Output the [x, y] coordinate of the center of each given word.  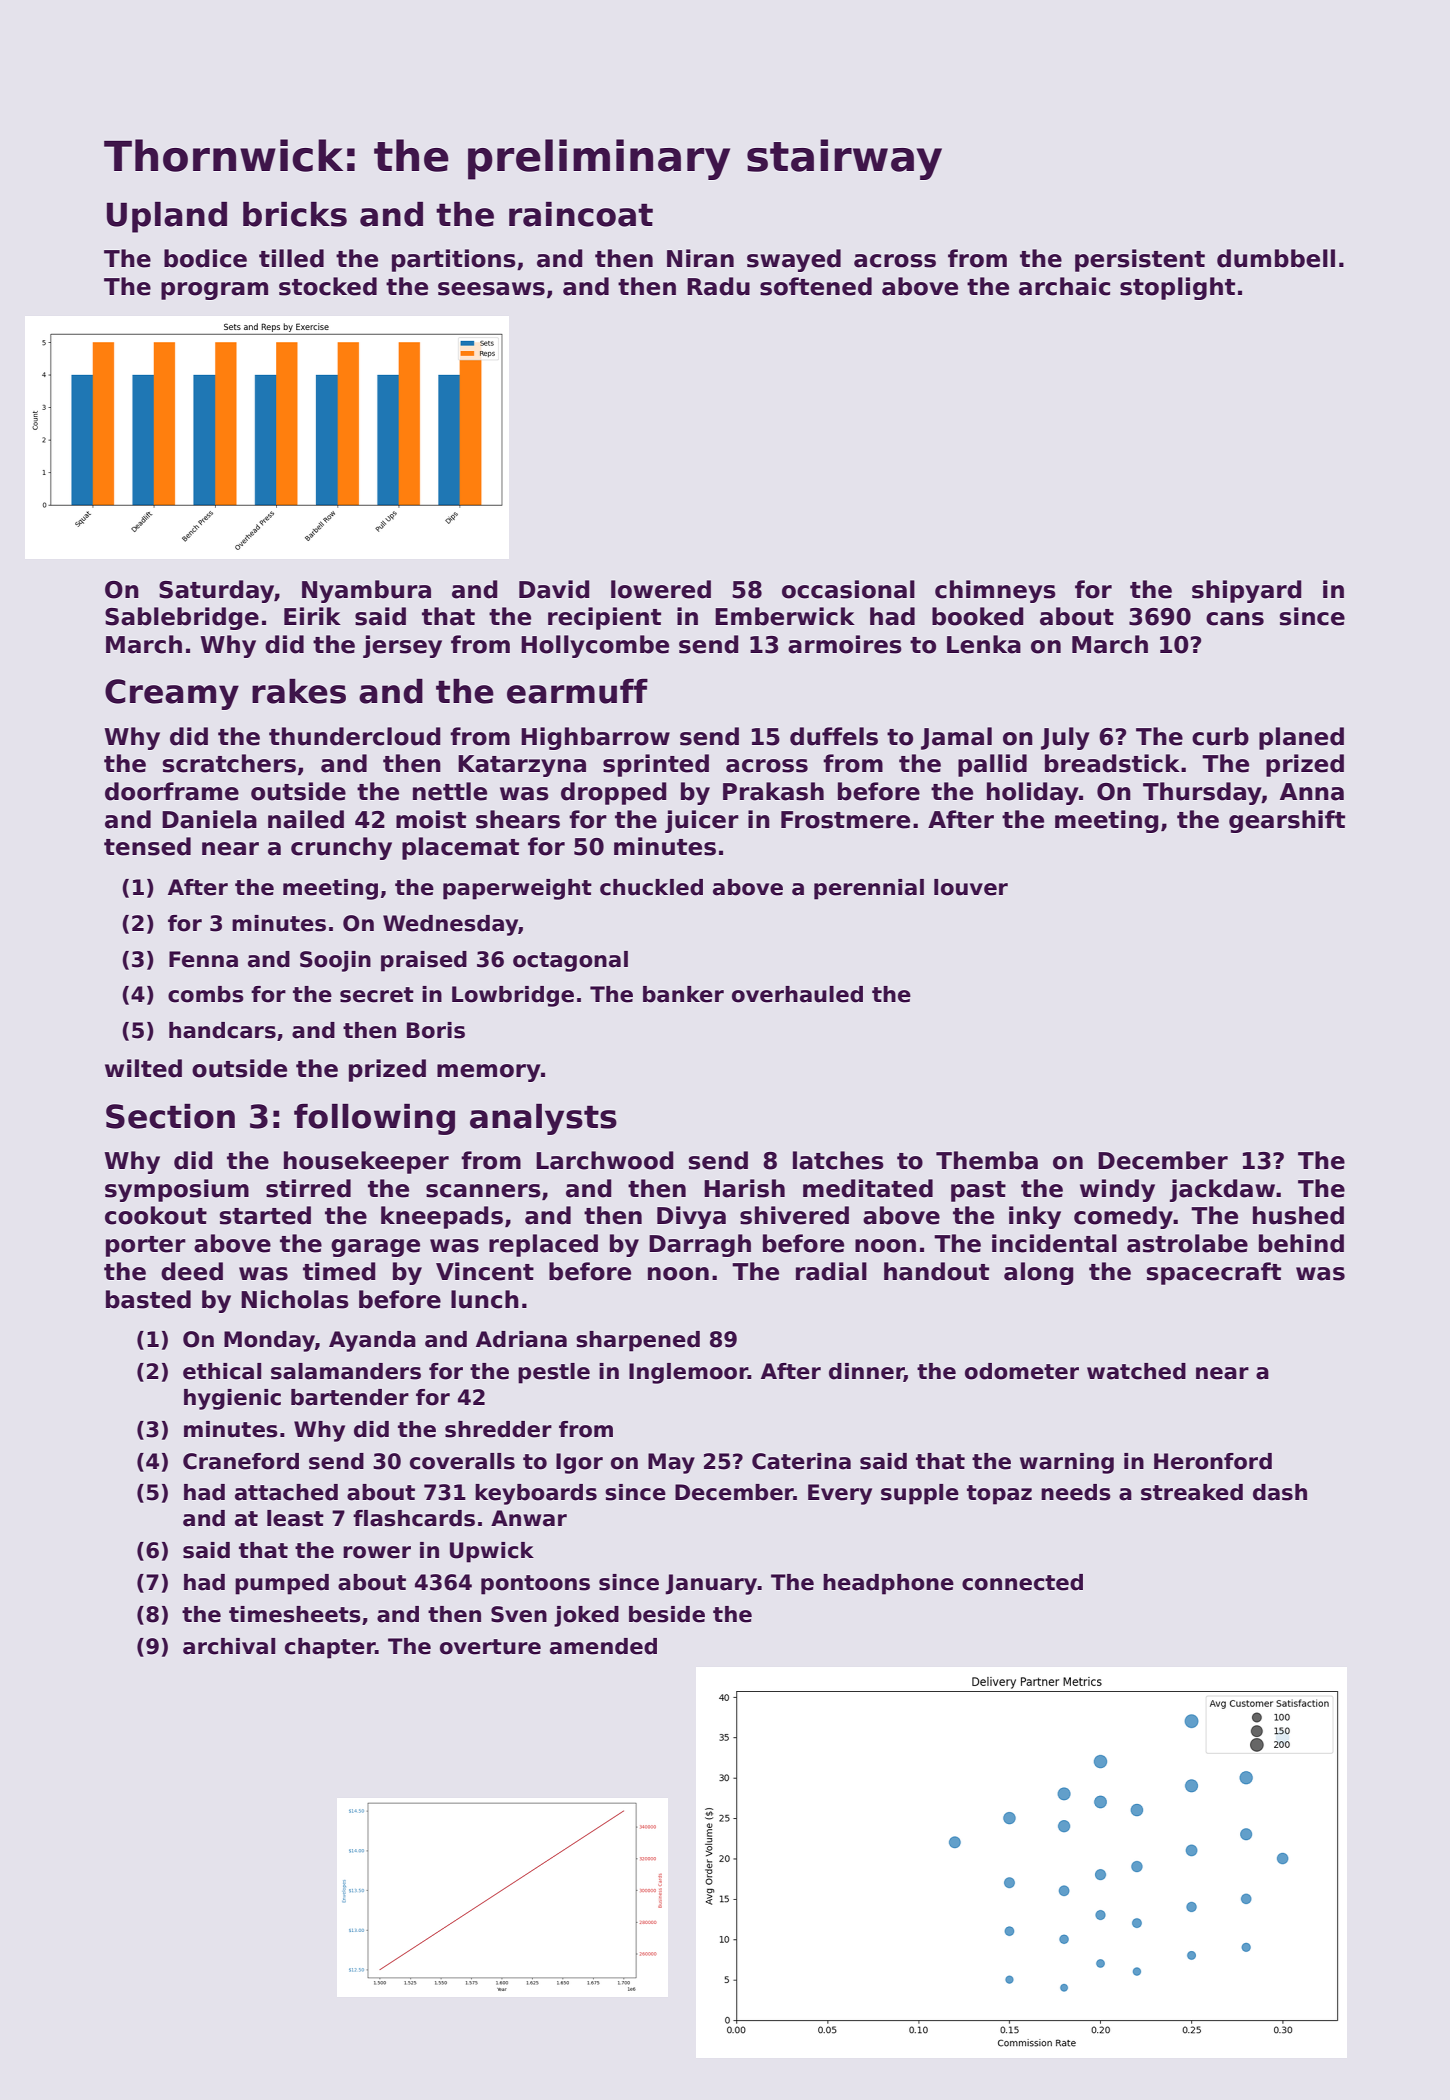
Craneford [241, 1461]
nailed [306, 819]
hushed [1298, 1215]
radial [831, 1271]
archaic [1064, 286]
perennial [869, 889]
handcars [222, 1030]
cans [1235, 619]
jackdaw [1222, 1190]
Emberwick [785, 616]
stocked [328, 286]
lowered [661, 589]
